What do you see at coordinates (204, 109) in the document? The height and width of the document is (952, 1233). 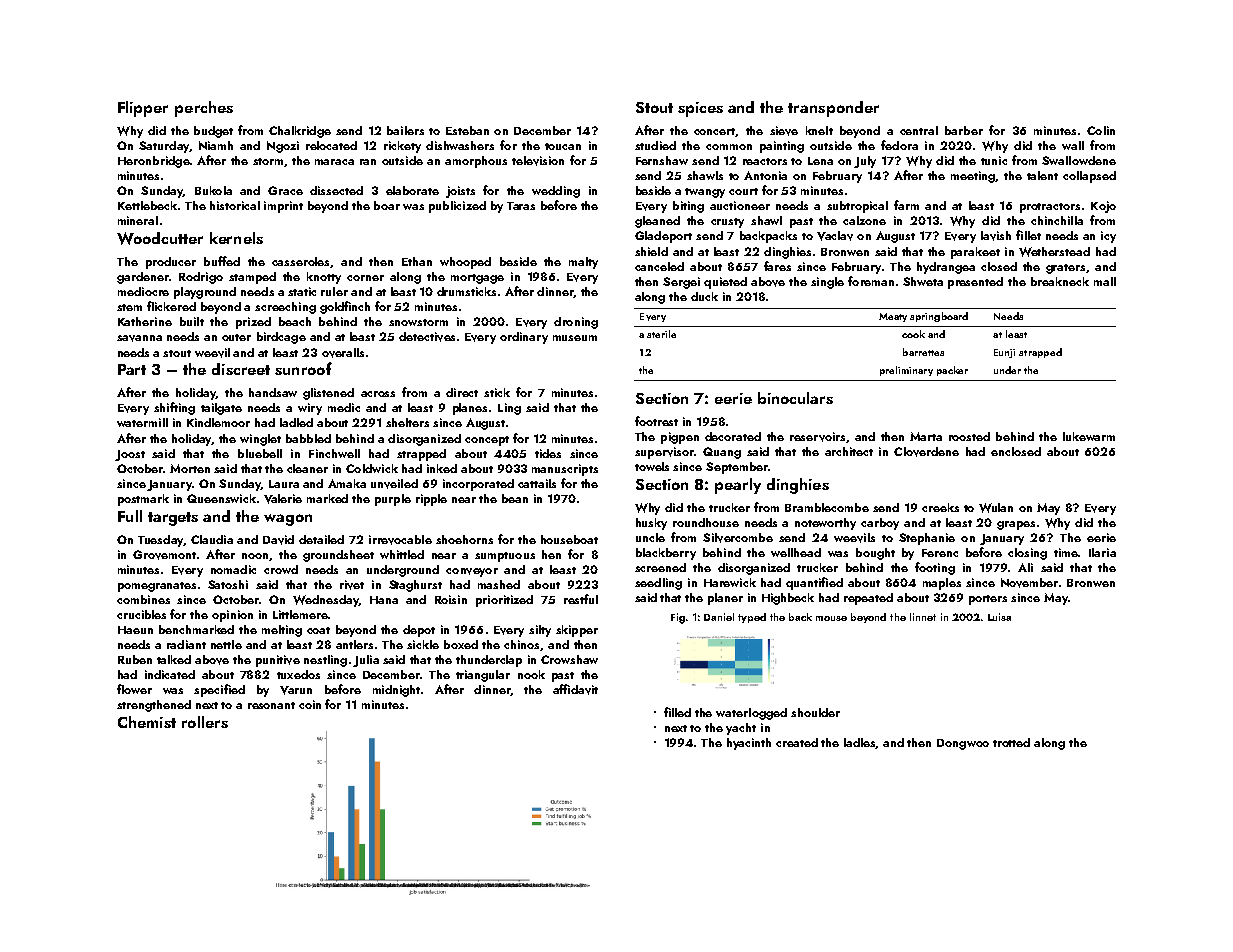 I see `perches` at bounding box center [204, 109].
